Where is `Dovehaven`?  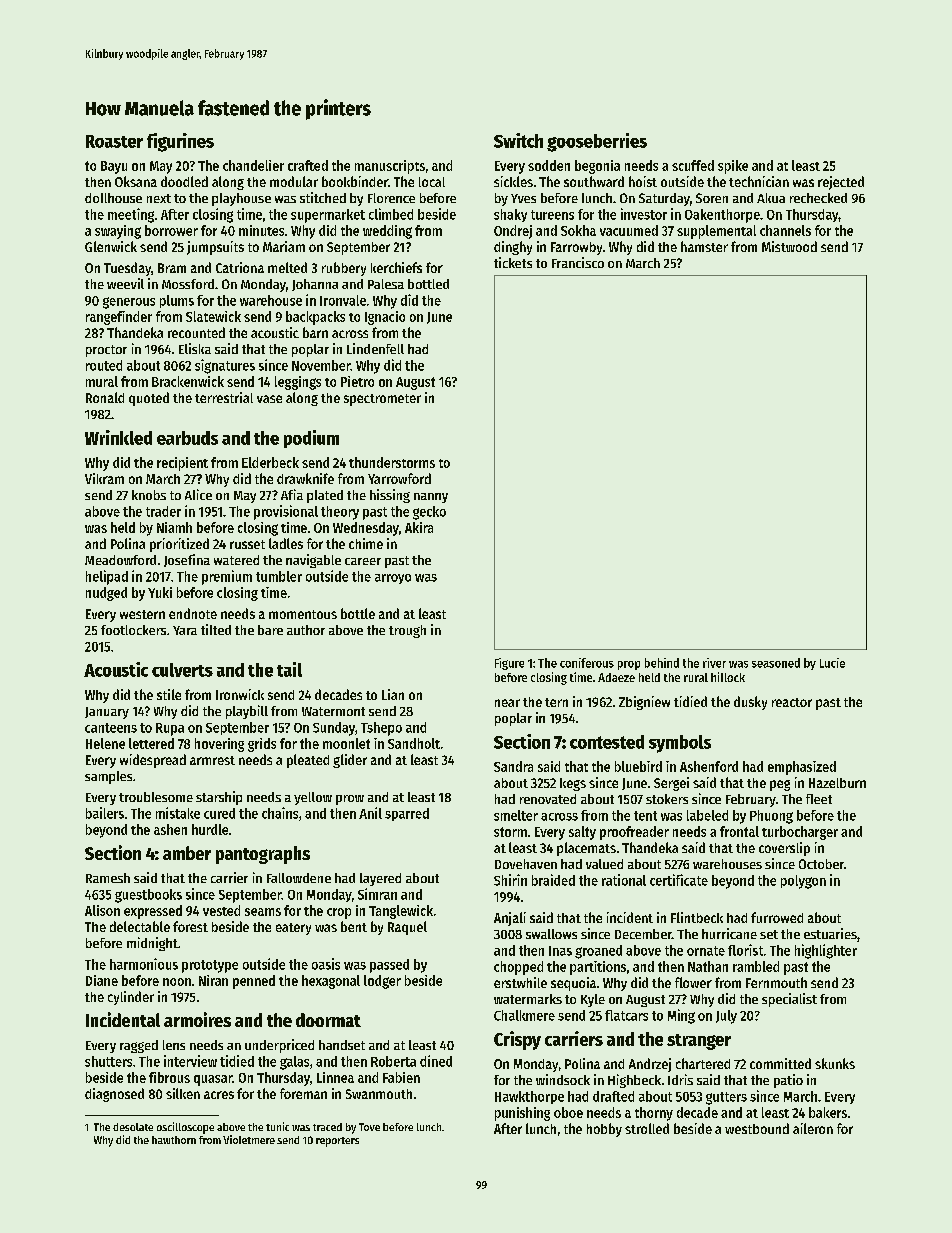 Dovehaven is located at coordinates (526, 864).
